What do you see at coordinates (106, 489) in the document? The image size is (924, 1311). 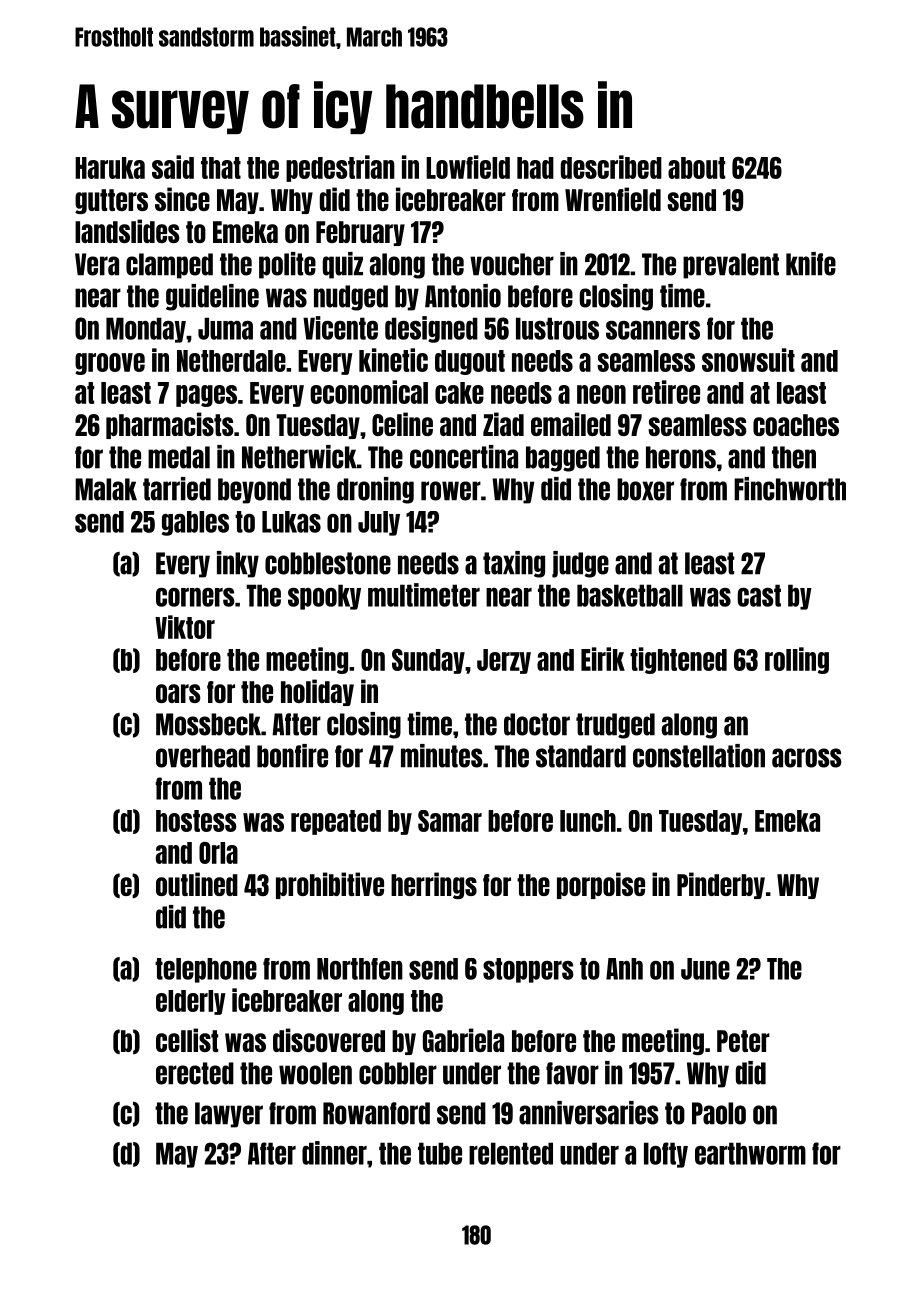 I see `Malak` at bounding box center [106, 489].
